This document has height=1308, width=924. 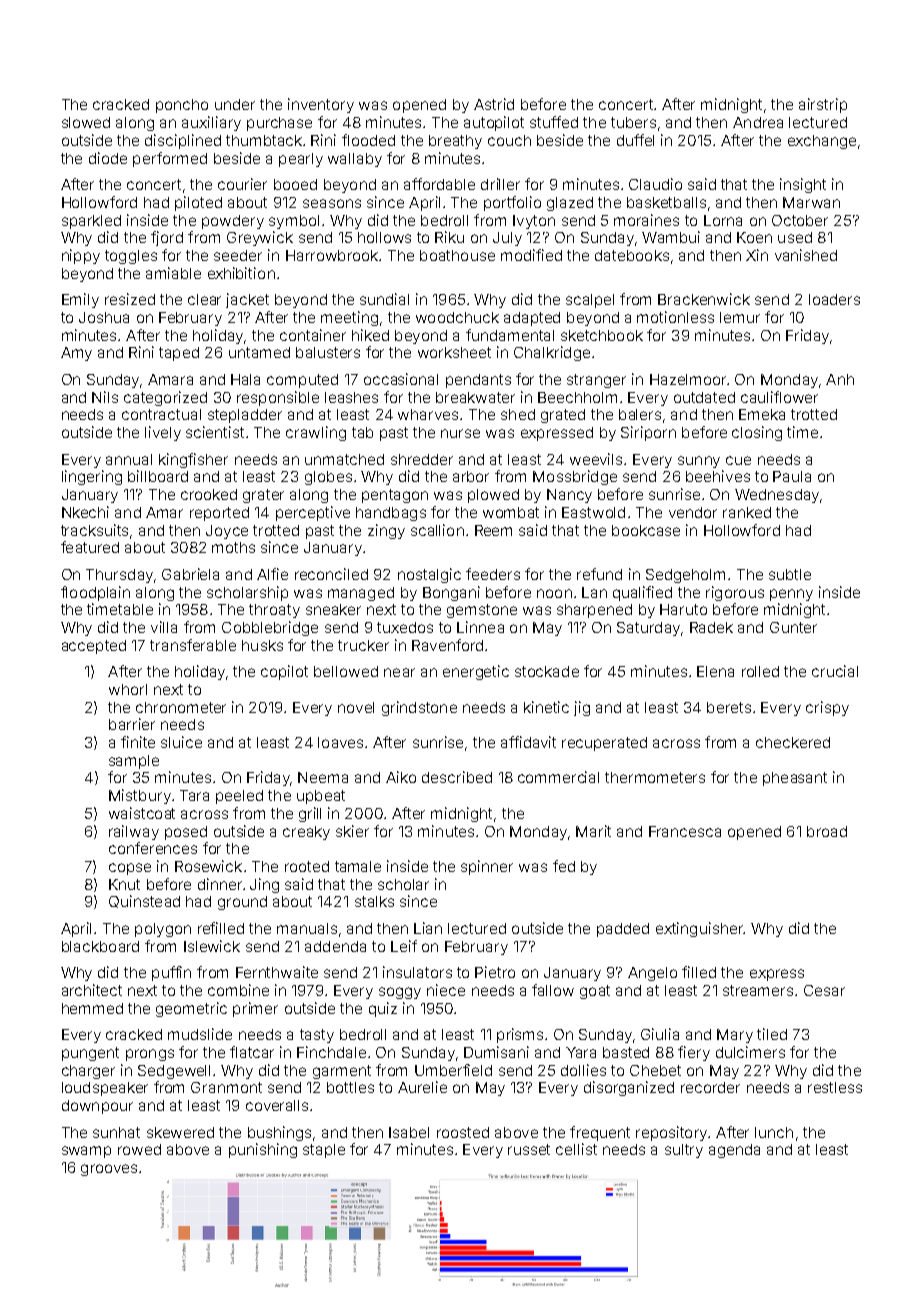 What do you see at coordinates (263, 1150) in the document?
I see `punishing` at bounding box center [263, 1150].
